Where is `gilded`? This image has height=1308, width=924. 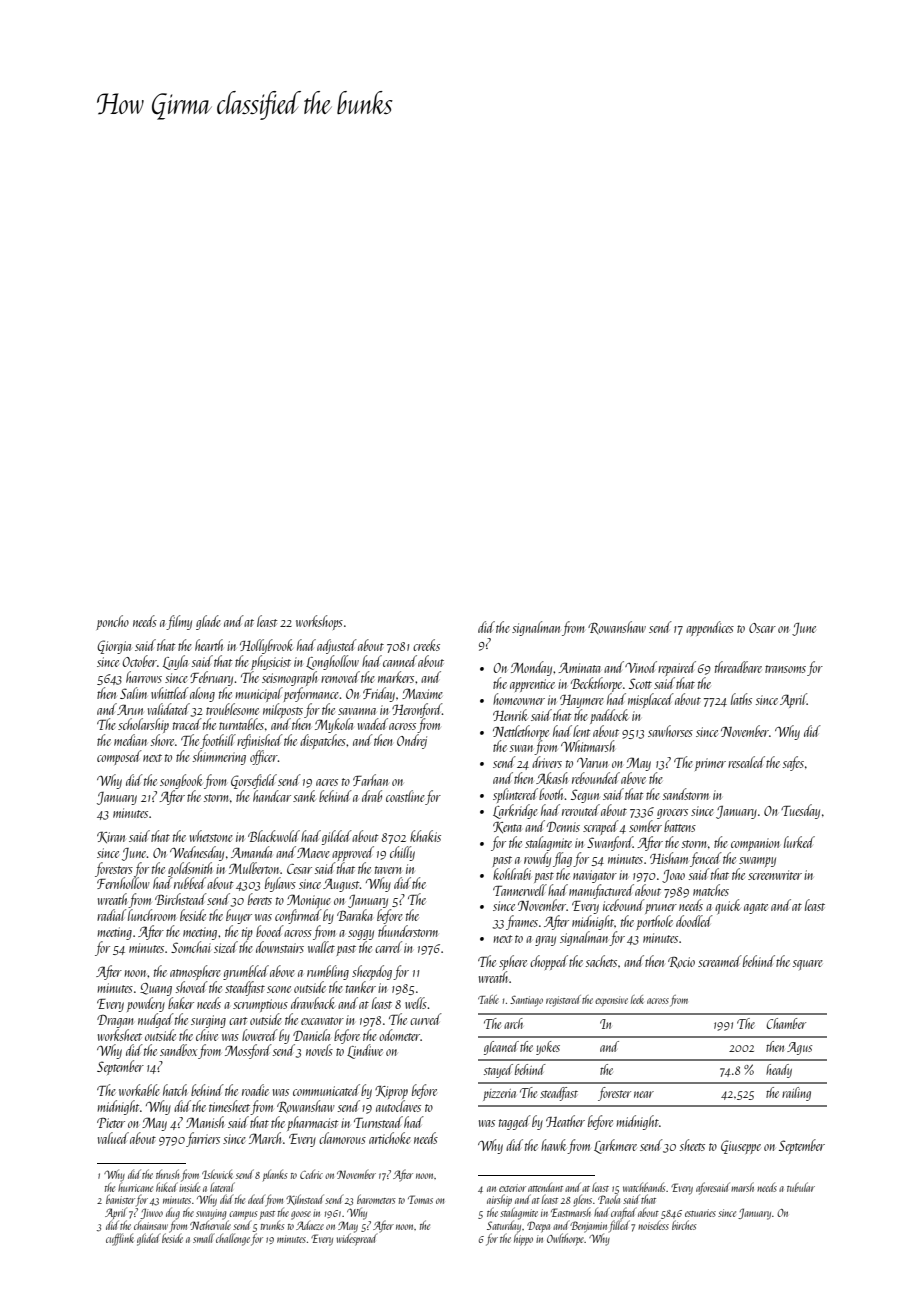
gilded is located at coordinates (337, 837).
